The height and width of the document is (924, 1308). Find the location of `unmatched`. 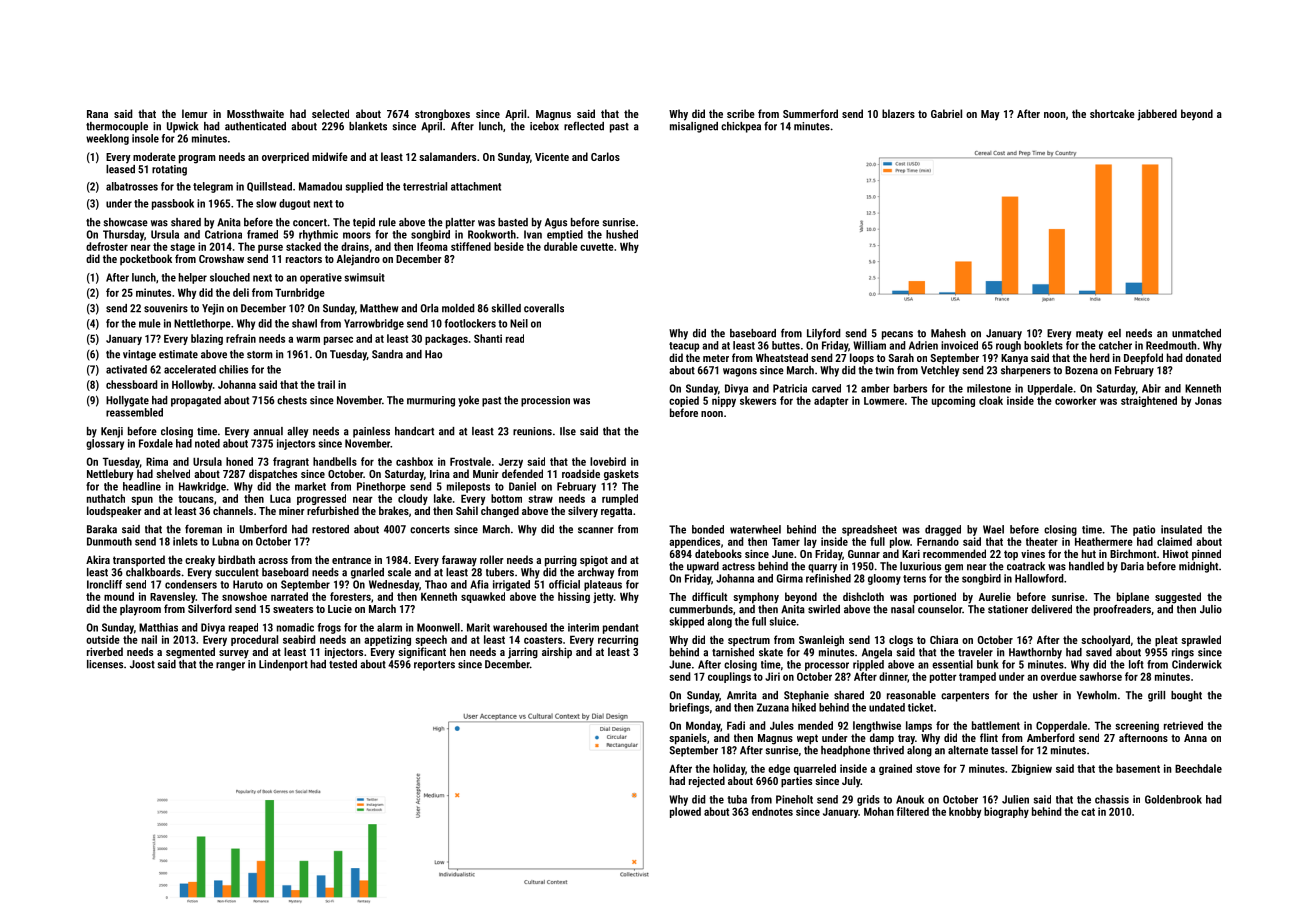

unmatched is located at coordinates (1196, 333).
